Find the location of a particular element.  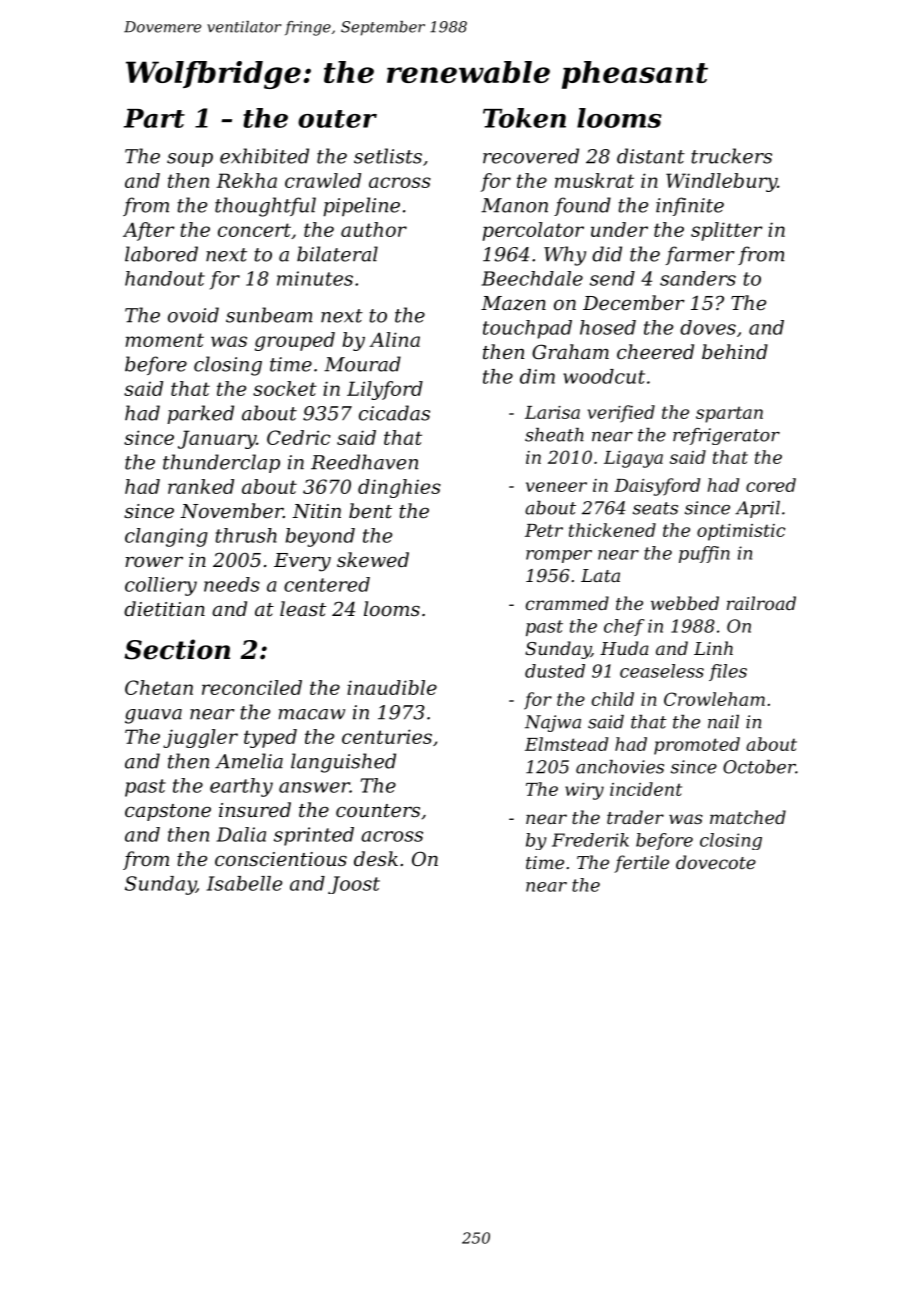

sheath is located at coordinates (554, 435).
